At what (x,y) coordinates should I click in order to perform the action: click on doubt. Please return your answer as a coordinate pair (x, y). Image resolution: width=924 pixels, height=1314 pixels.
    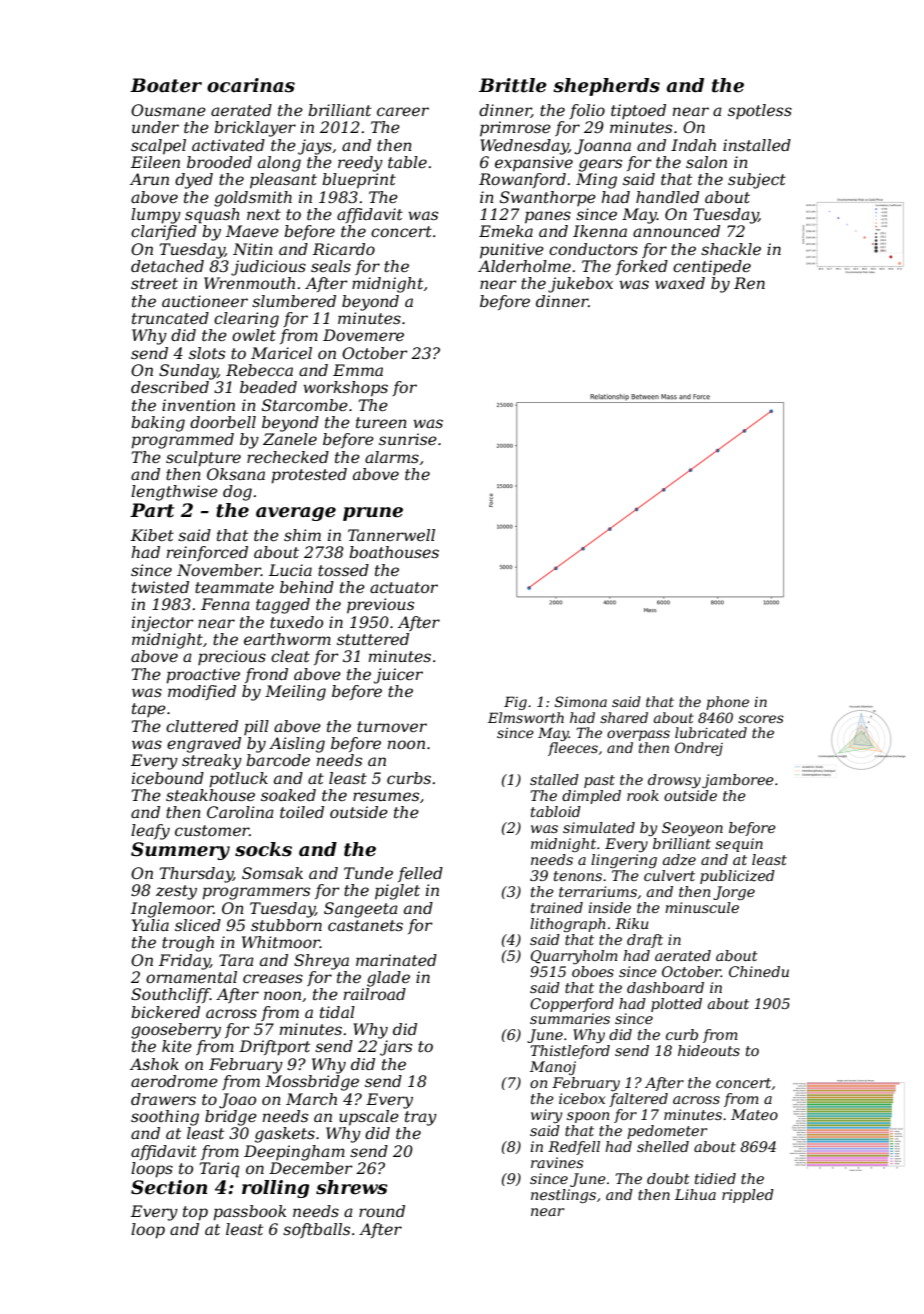
    Looking at the image, I should click on (668, 1178).
